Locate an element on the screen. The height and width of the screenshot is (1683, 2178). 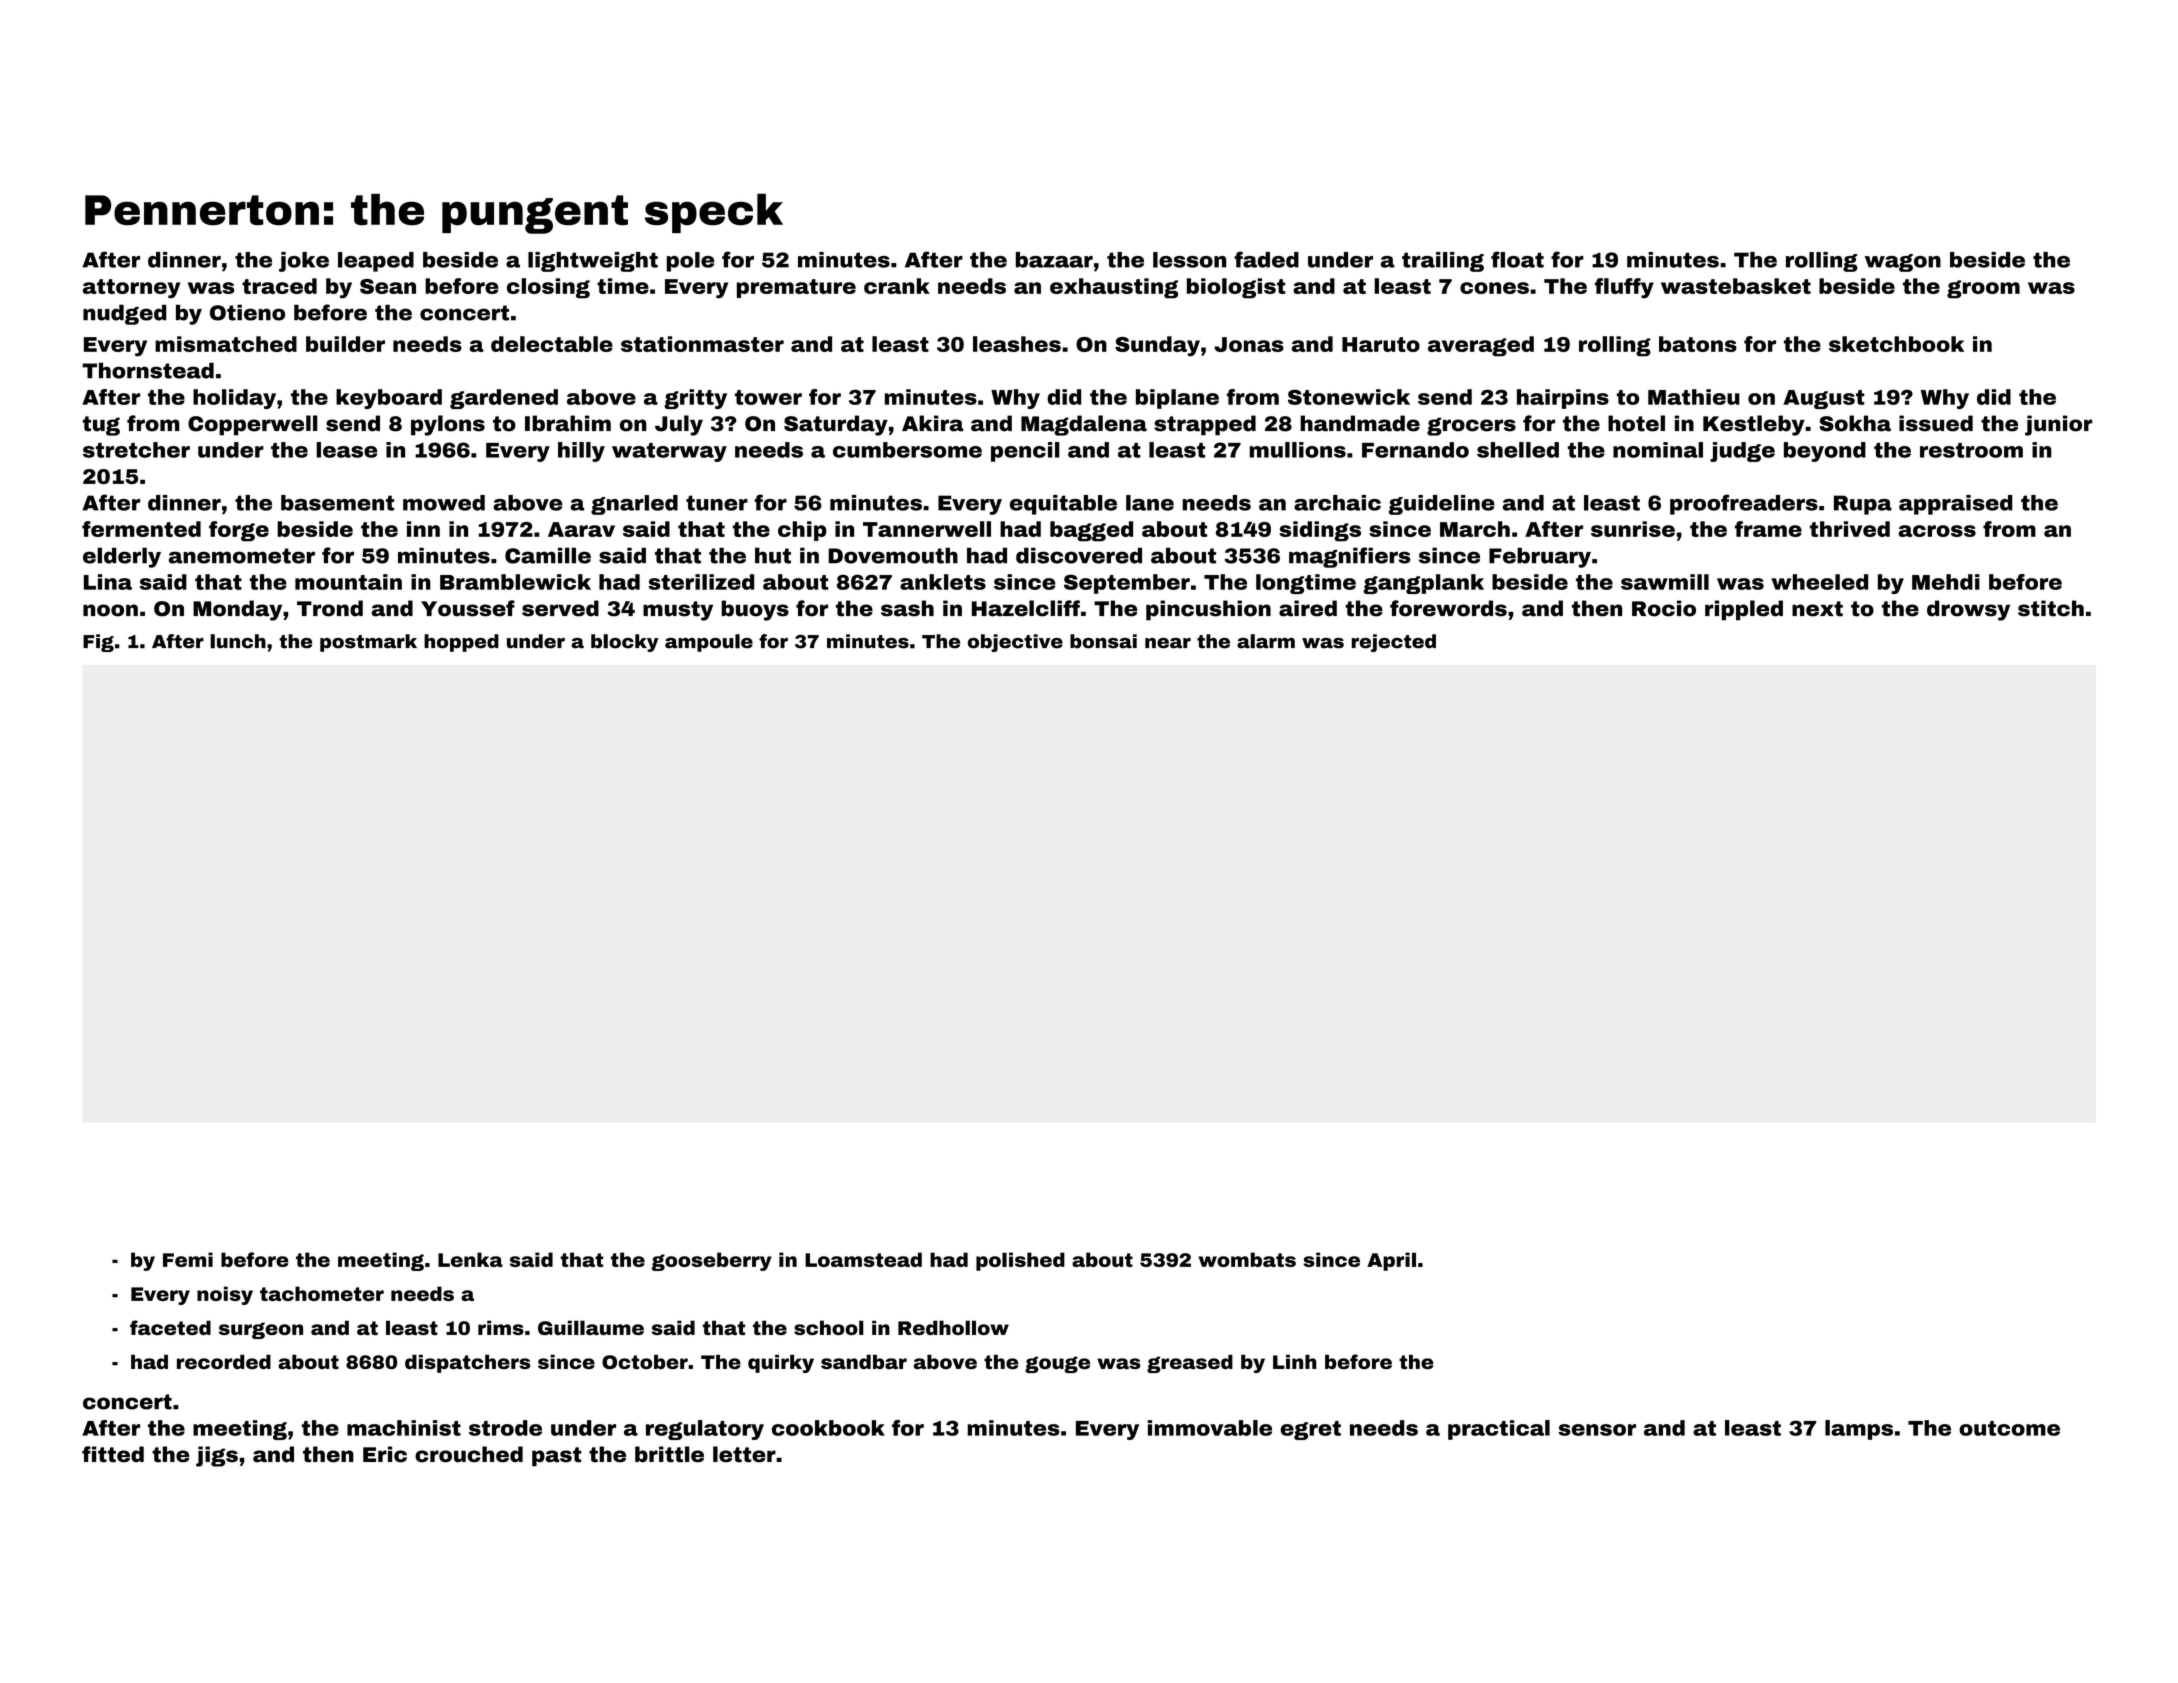
drowsy is located at coordinates (1968, 610).
